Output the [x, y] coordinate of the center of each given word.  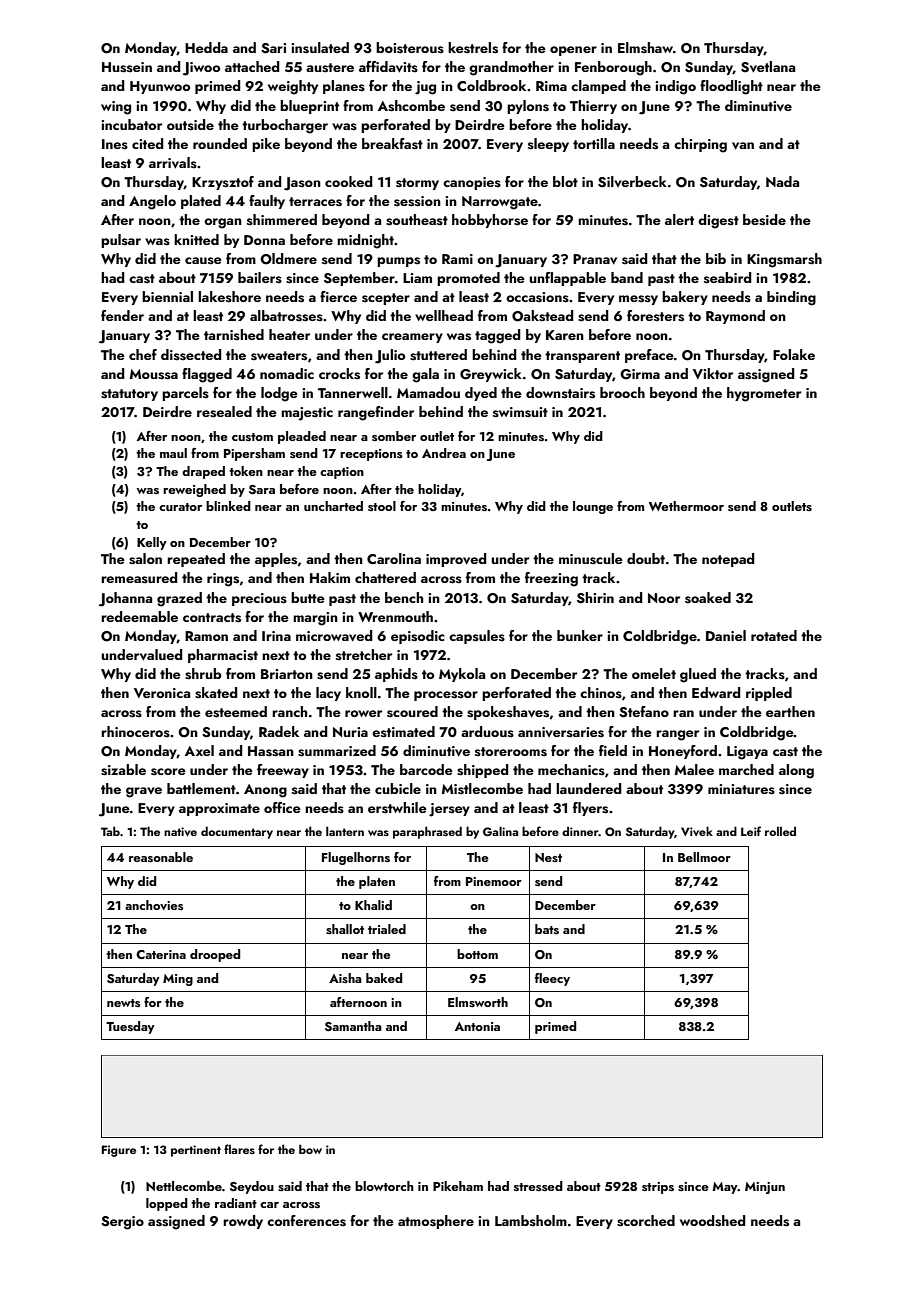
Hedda [206, 47]
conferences [306, 1221]
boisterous [410, 48]
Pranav [595, 259]
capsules [477, 637]
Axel [199, 750]
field [613, 750]
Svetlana [768, 67]
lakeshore [229, 297]
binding [791, 298]
